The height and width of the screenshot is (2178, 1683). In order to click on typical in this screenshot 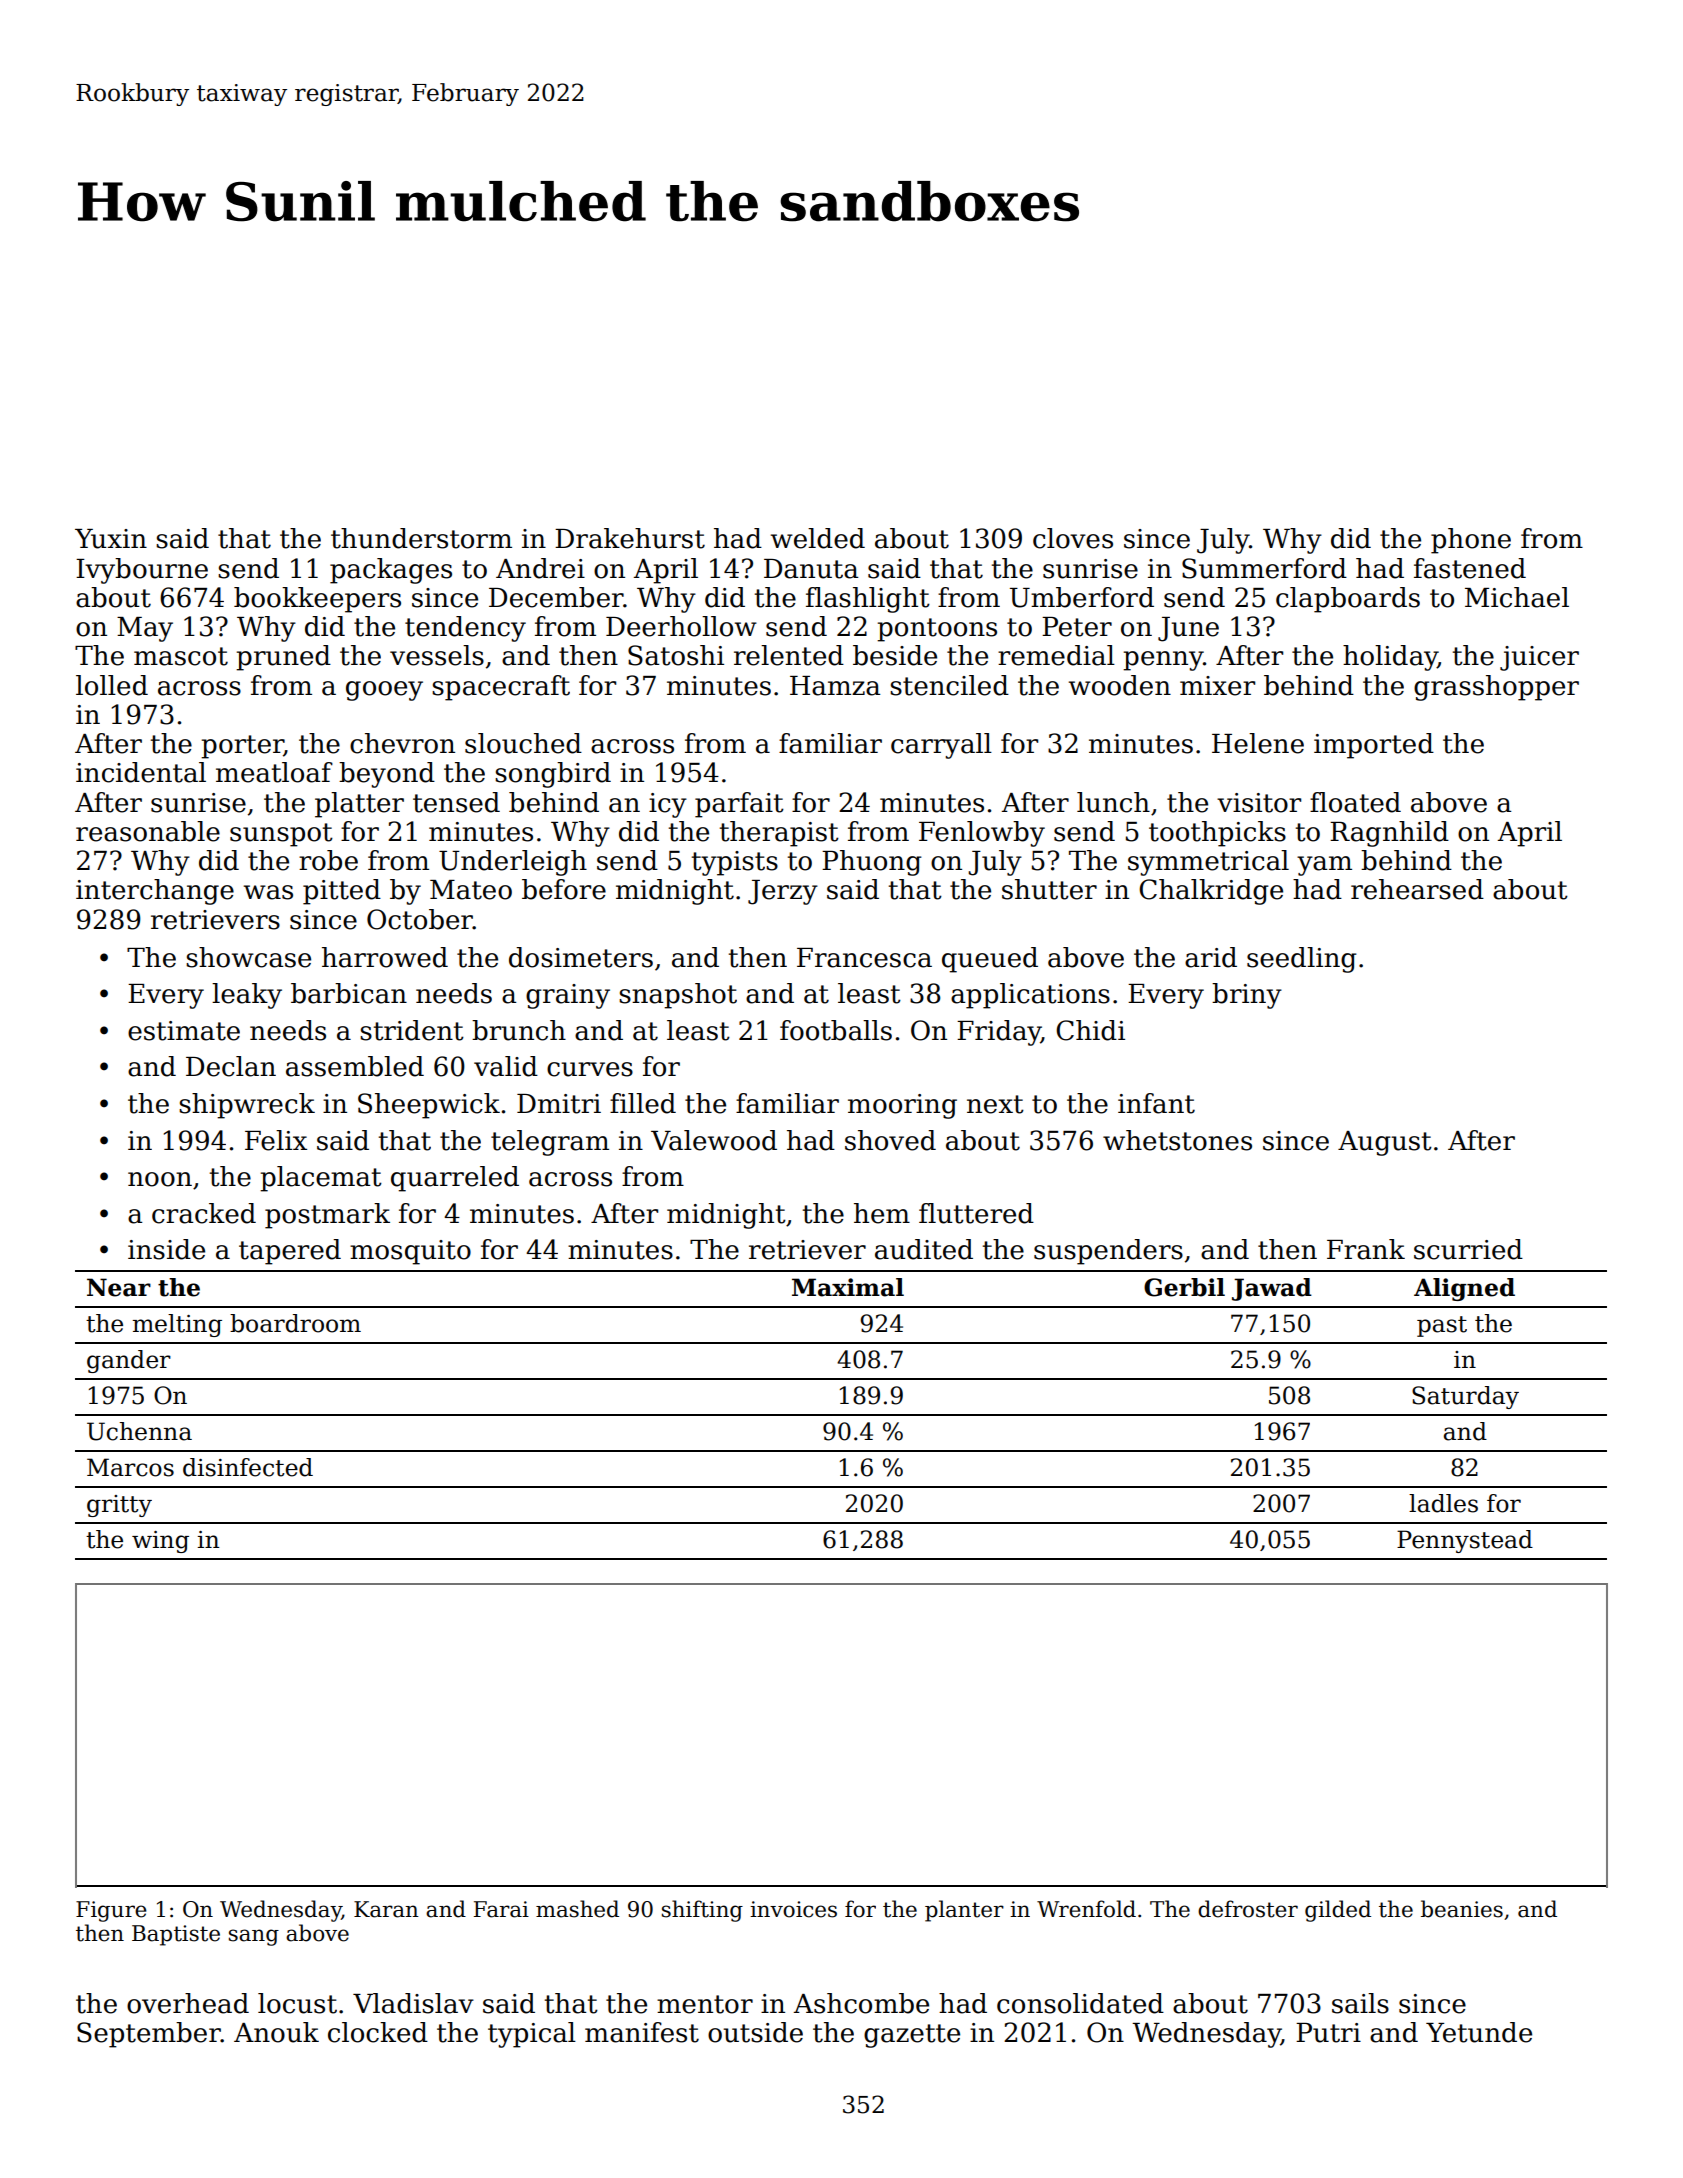, I will do `click(532, 2035)`.
